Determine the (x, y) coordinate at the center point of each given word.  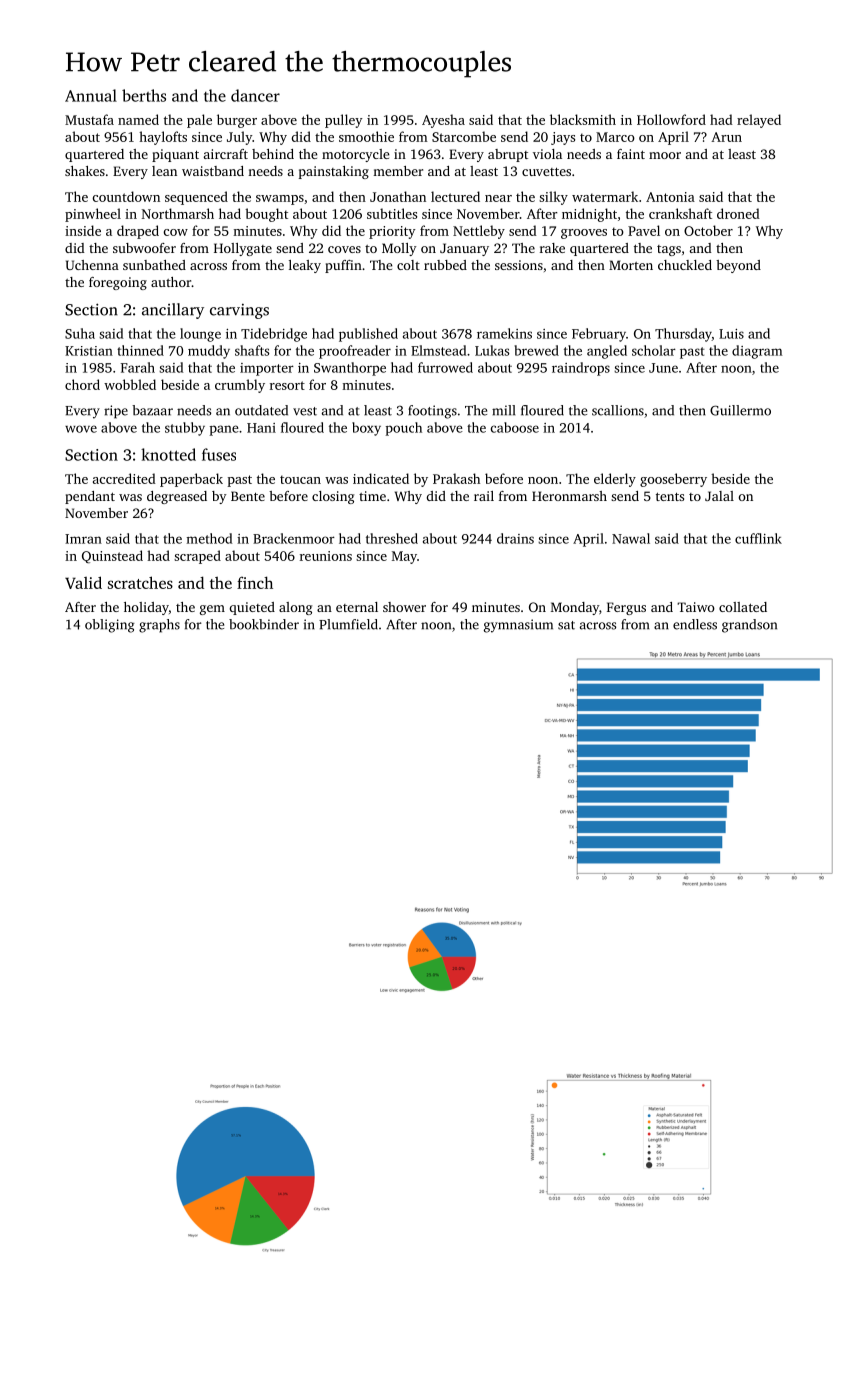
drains (515, 538)
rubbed (445, 265)
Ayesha (443, 121)
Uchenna (92, 265)
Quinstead (112, 556)
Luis (731, 334)
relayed (759, 121)
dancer (255, 95)
